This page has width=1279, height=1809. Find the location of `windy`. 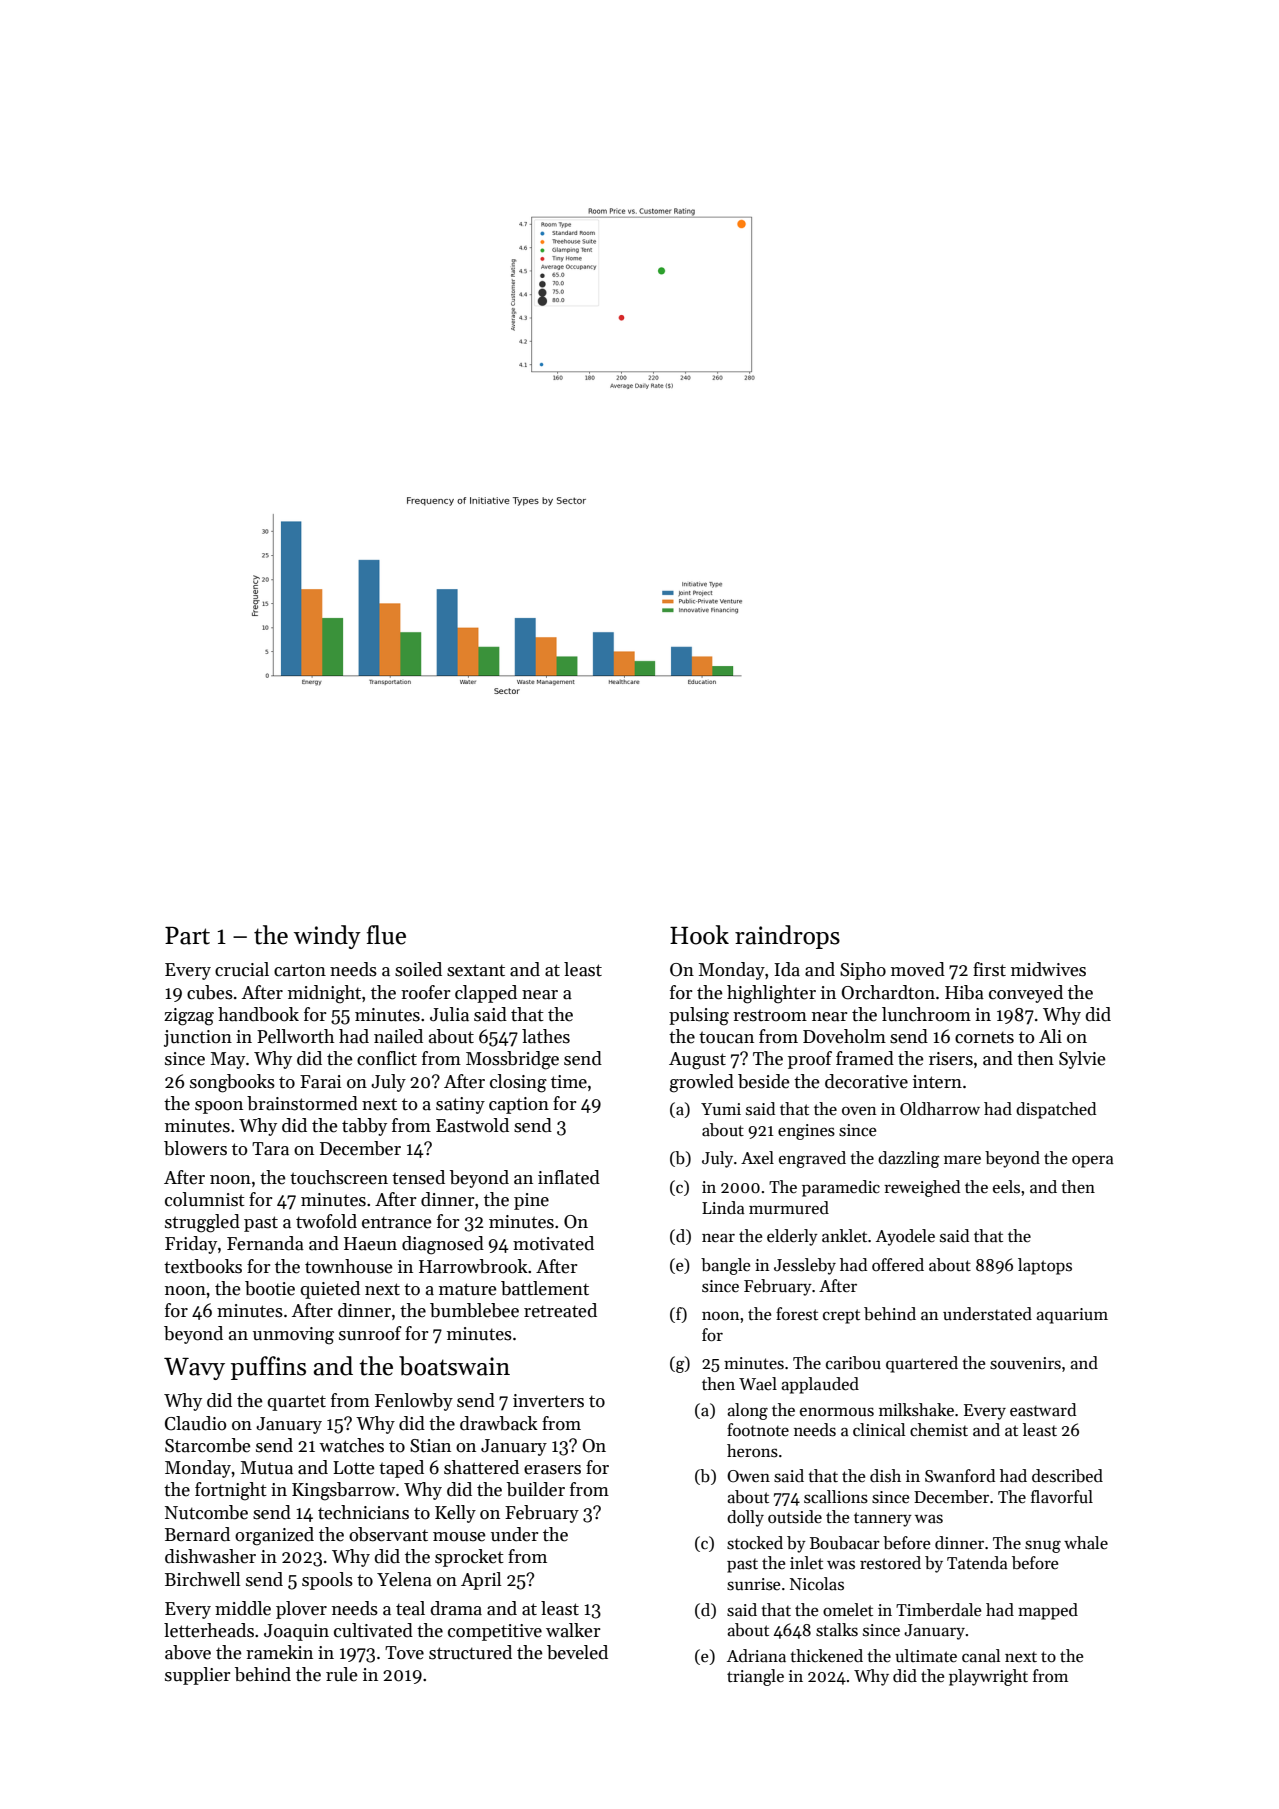

windy is located at coordinates (327, 937).
